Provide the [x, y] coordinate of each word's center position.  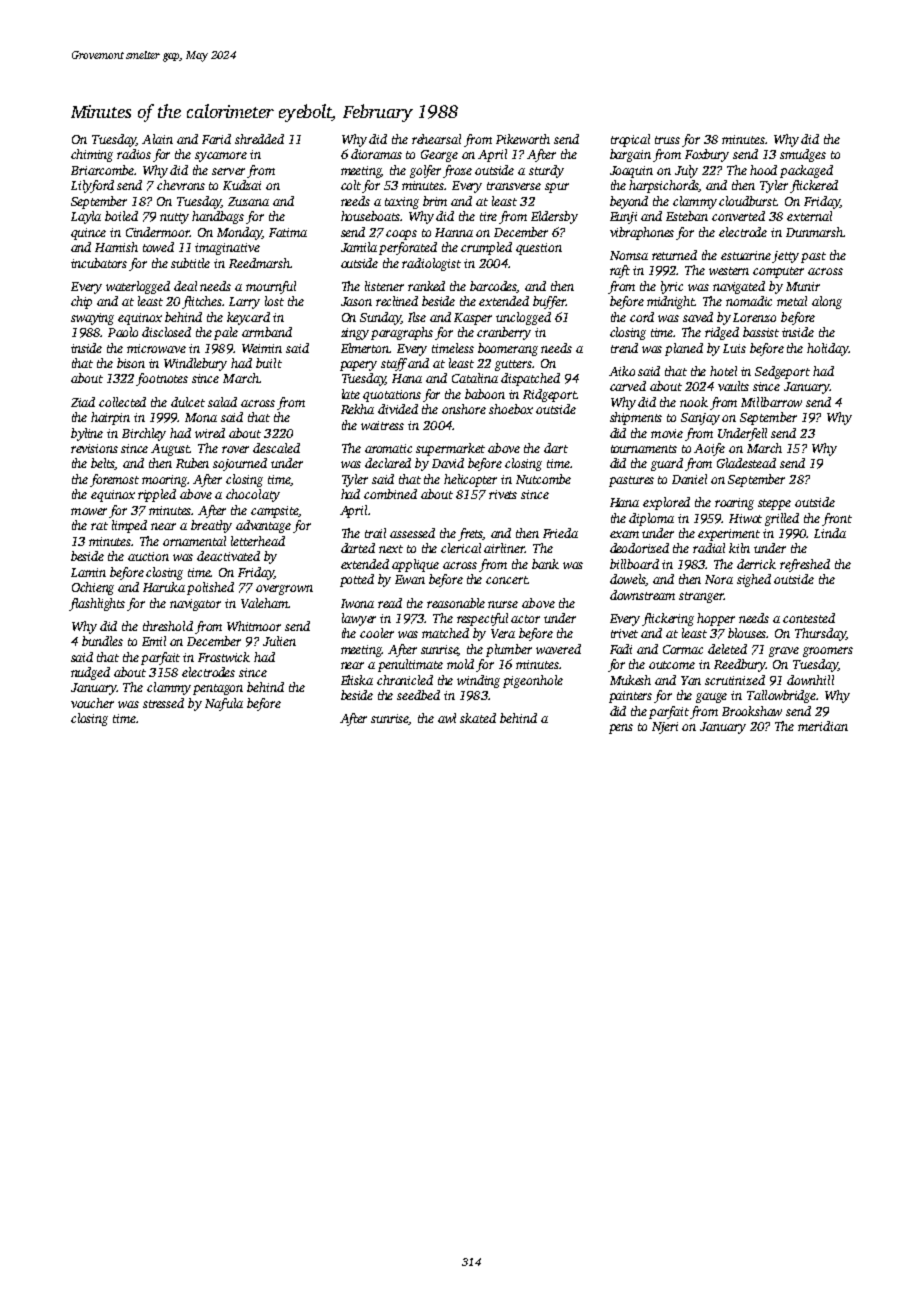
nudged [90, 673]
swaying [92, 319]
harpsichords [664, 186]
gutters [513, 365]
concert [506, 580]
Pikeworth [523, 139]
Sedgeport [782, 372]
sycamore [221, 157]
